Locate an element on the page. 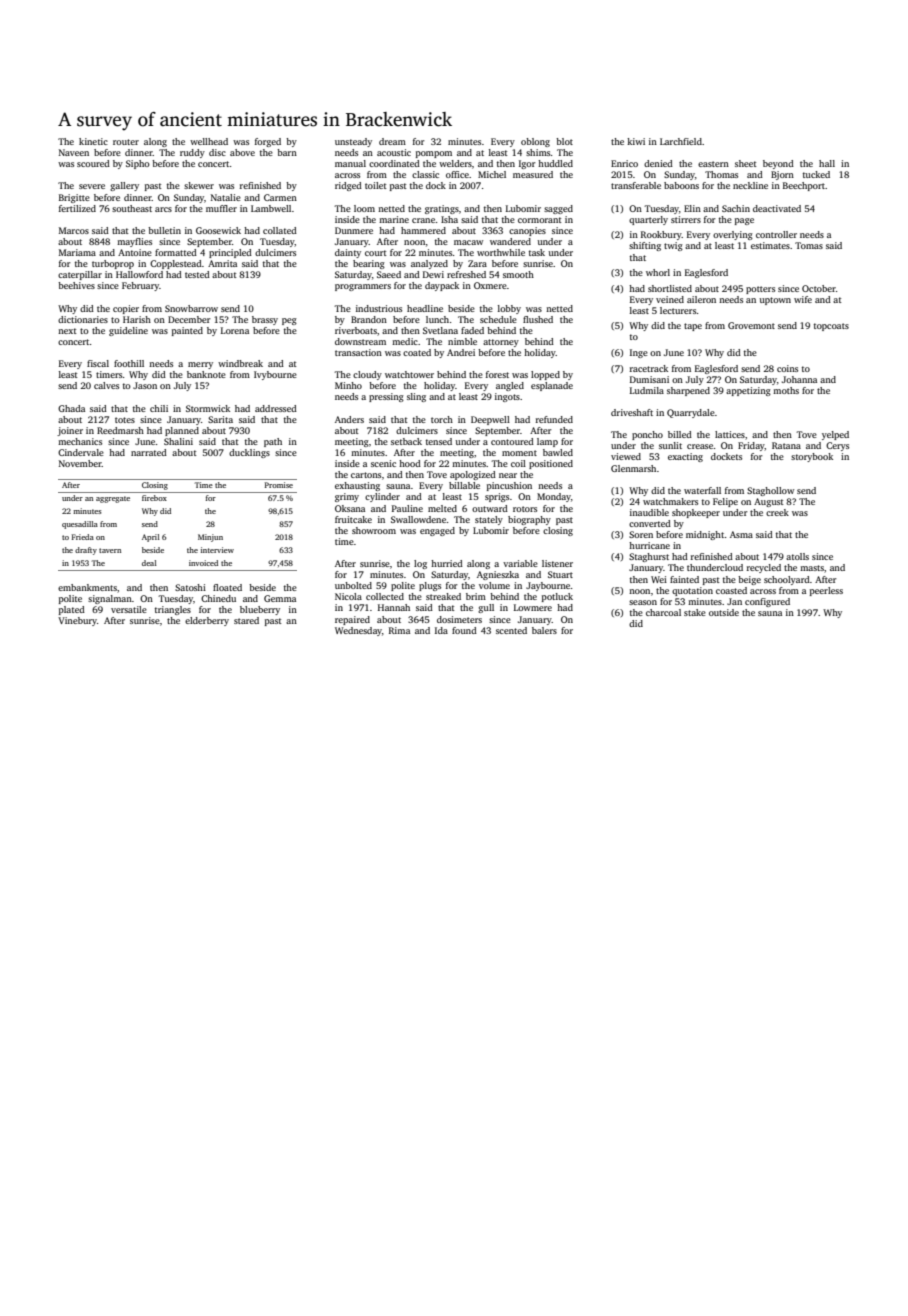 Image resolution: width=908 pixels, height=1316 pixels. gull is located at coordinates (486, 608).
